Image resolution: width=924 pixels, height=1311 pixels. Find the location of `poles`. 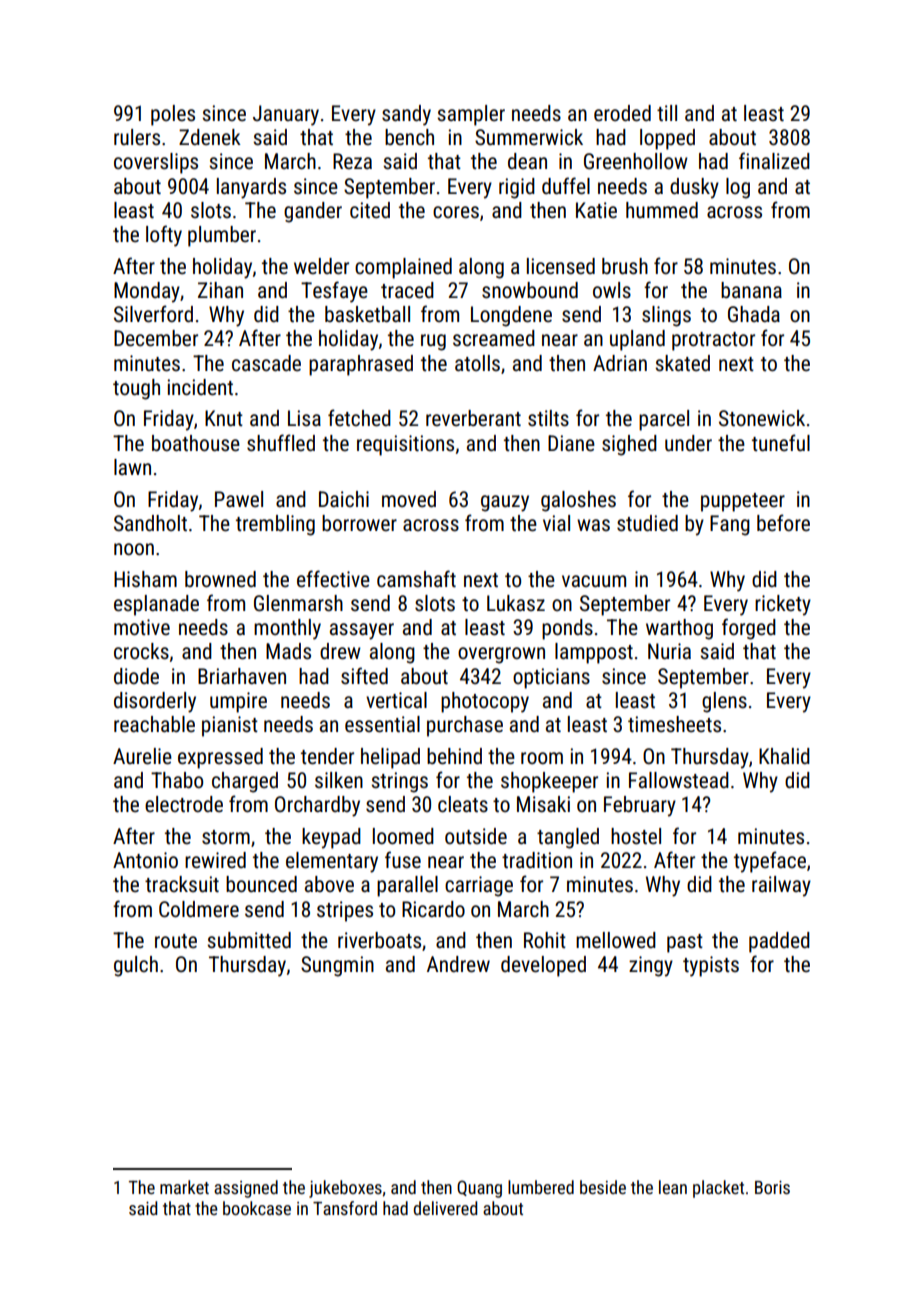

poles is located at coordinates (173, 115).
